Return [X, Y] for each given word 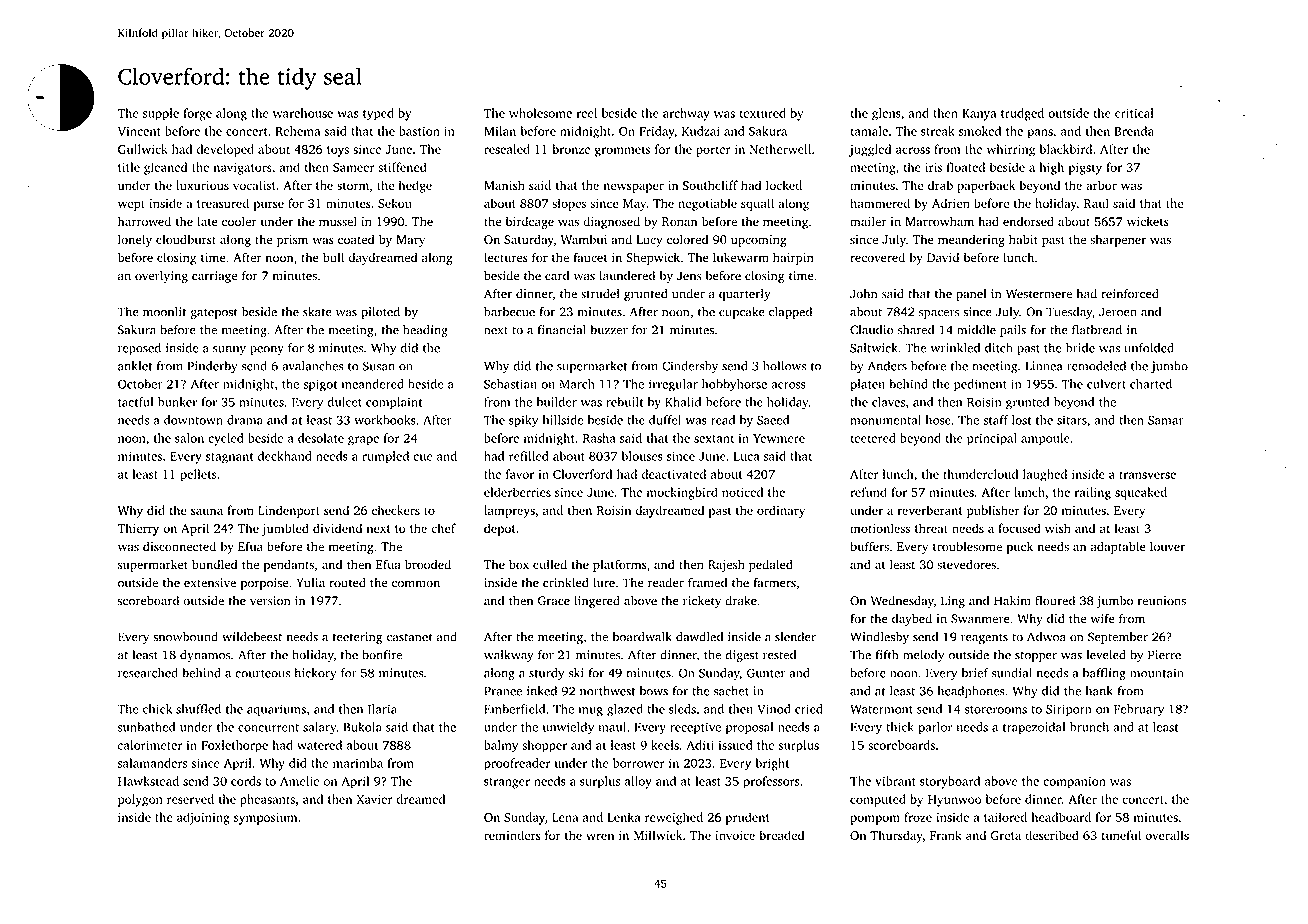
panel [971, 295]
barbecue [509, 312]
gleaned [165, 168]
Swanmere [980, 619]
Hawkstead [148, 781]
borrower [639, 763]
